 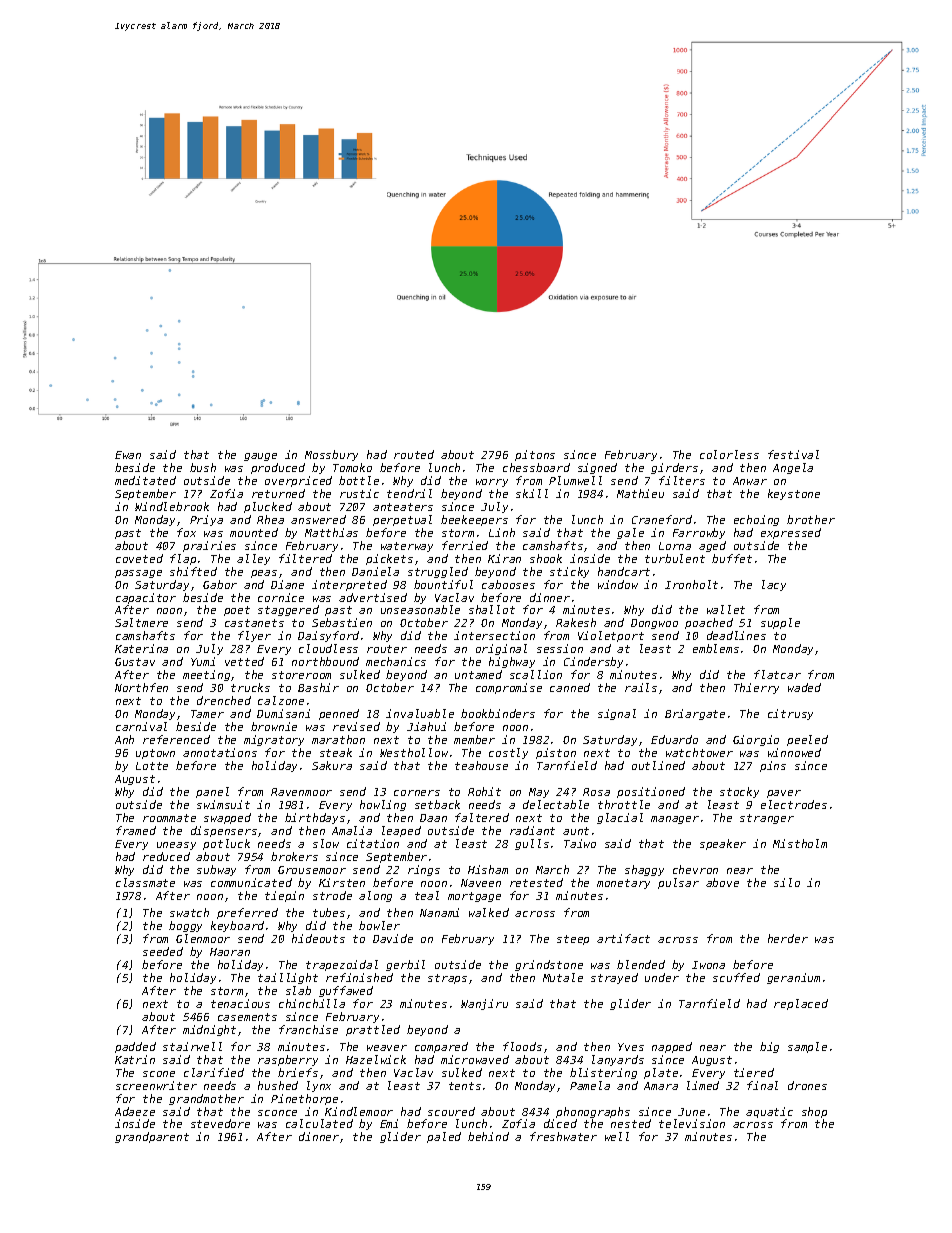 What do you see at coordinates (268, 507) in the screenshot?
I see `plucked` at bounding box center [268, 507].
